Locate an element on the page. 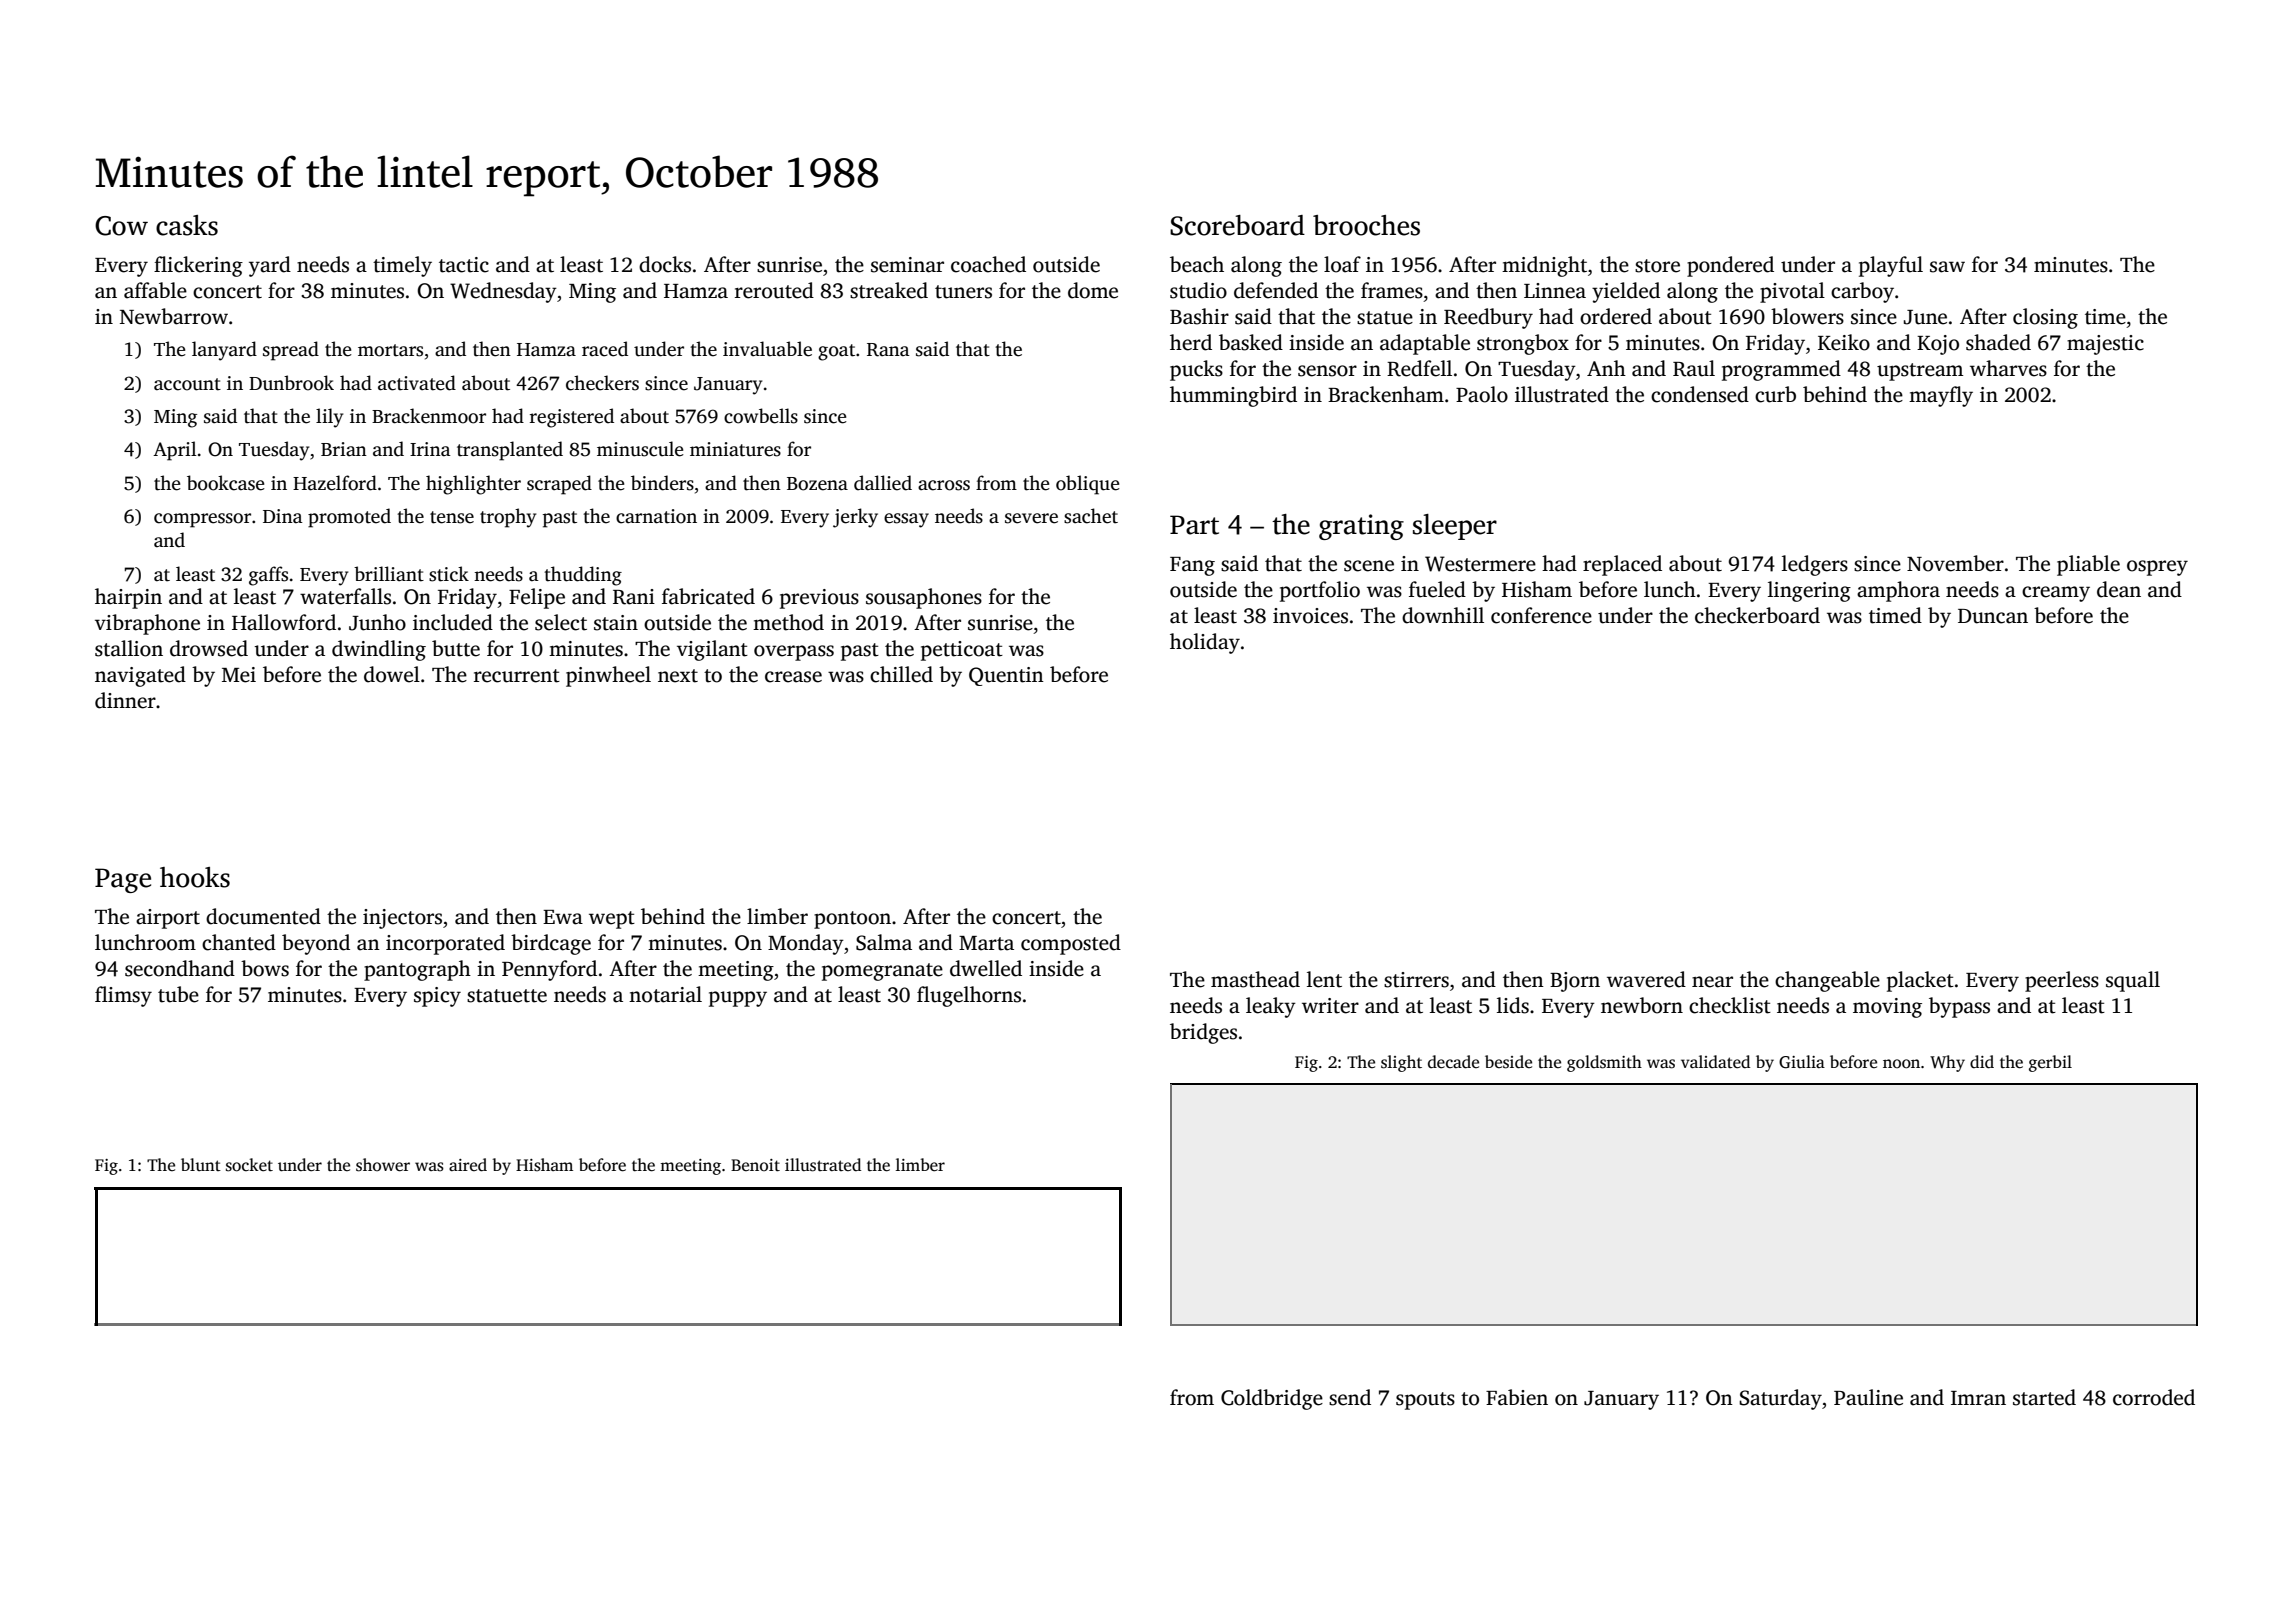  playful is located at coordinates (1891, 266).
